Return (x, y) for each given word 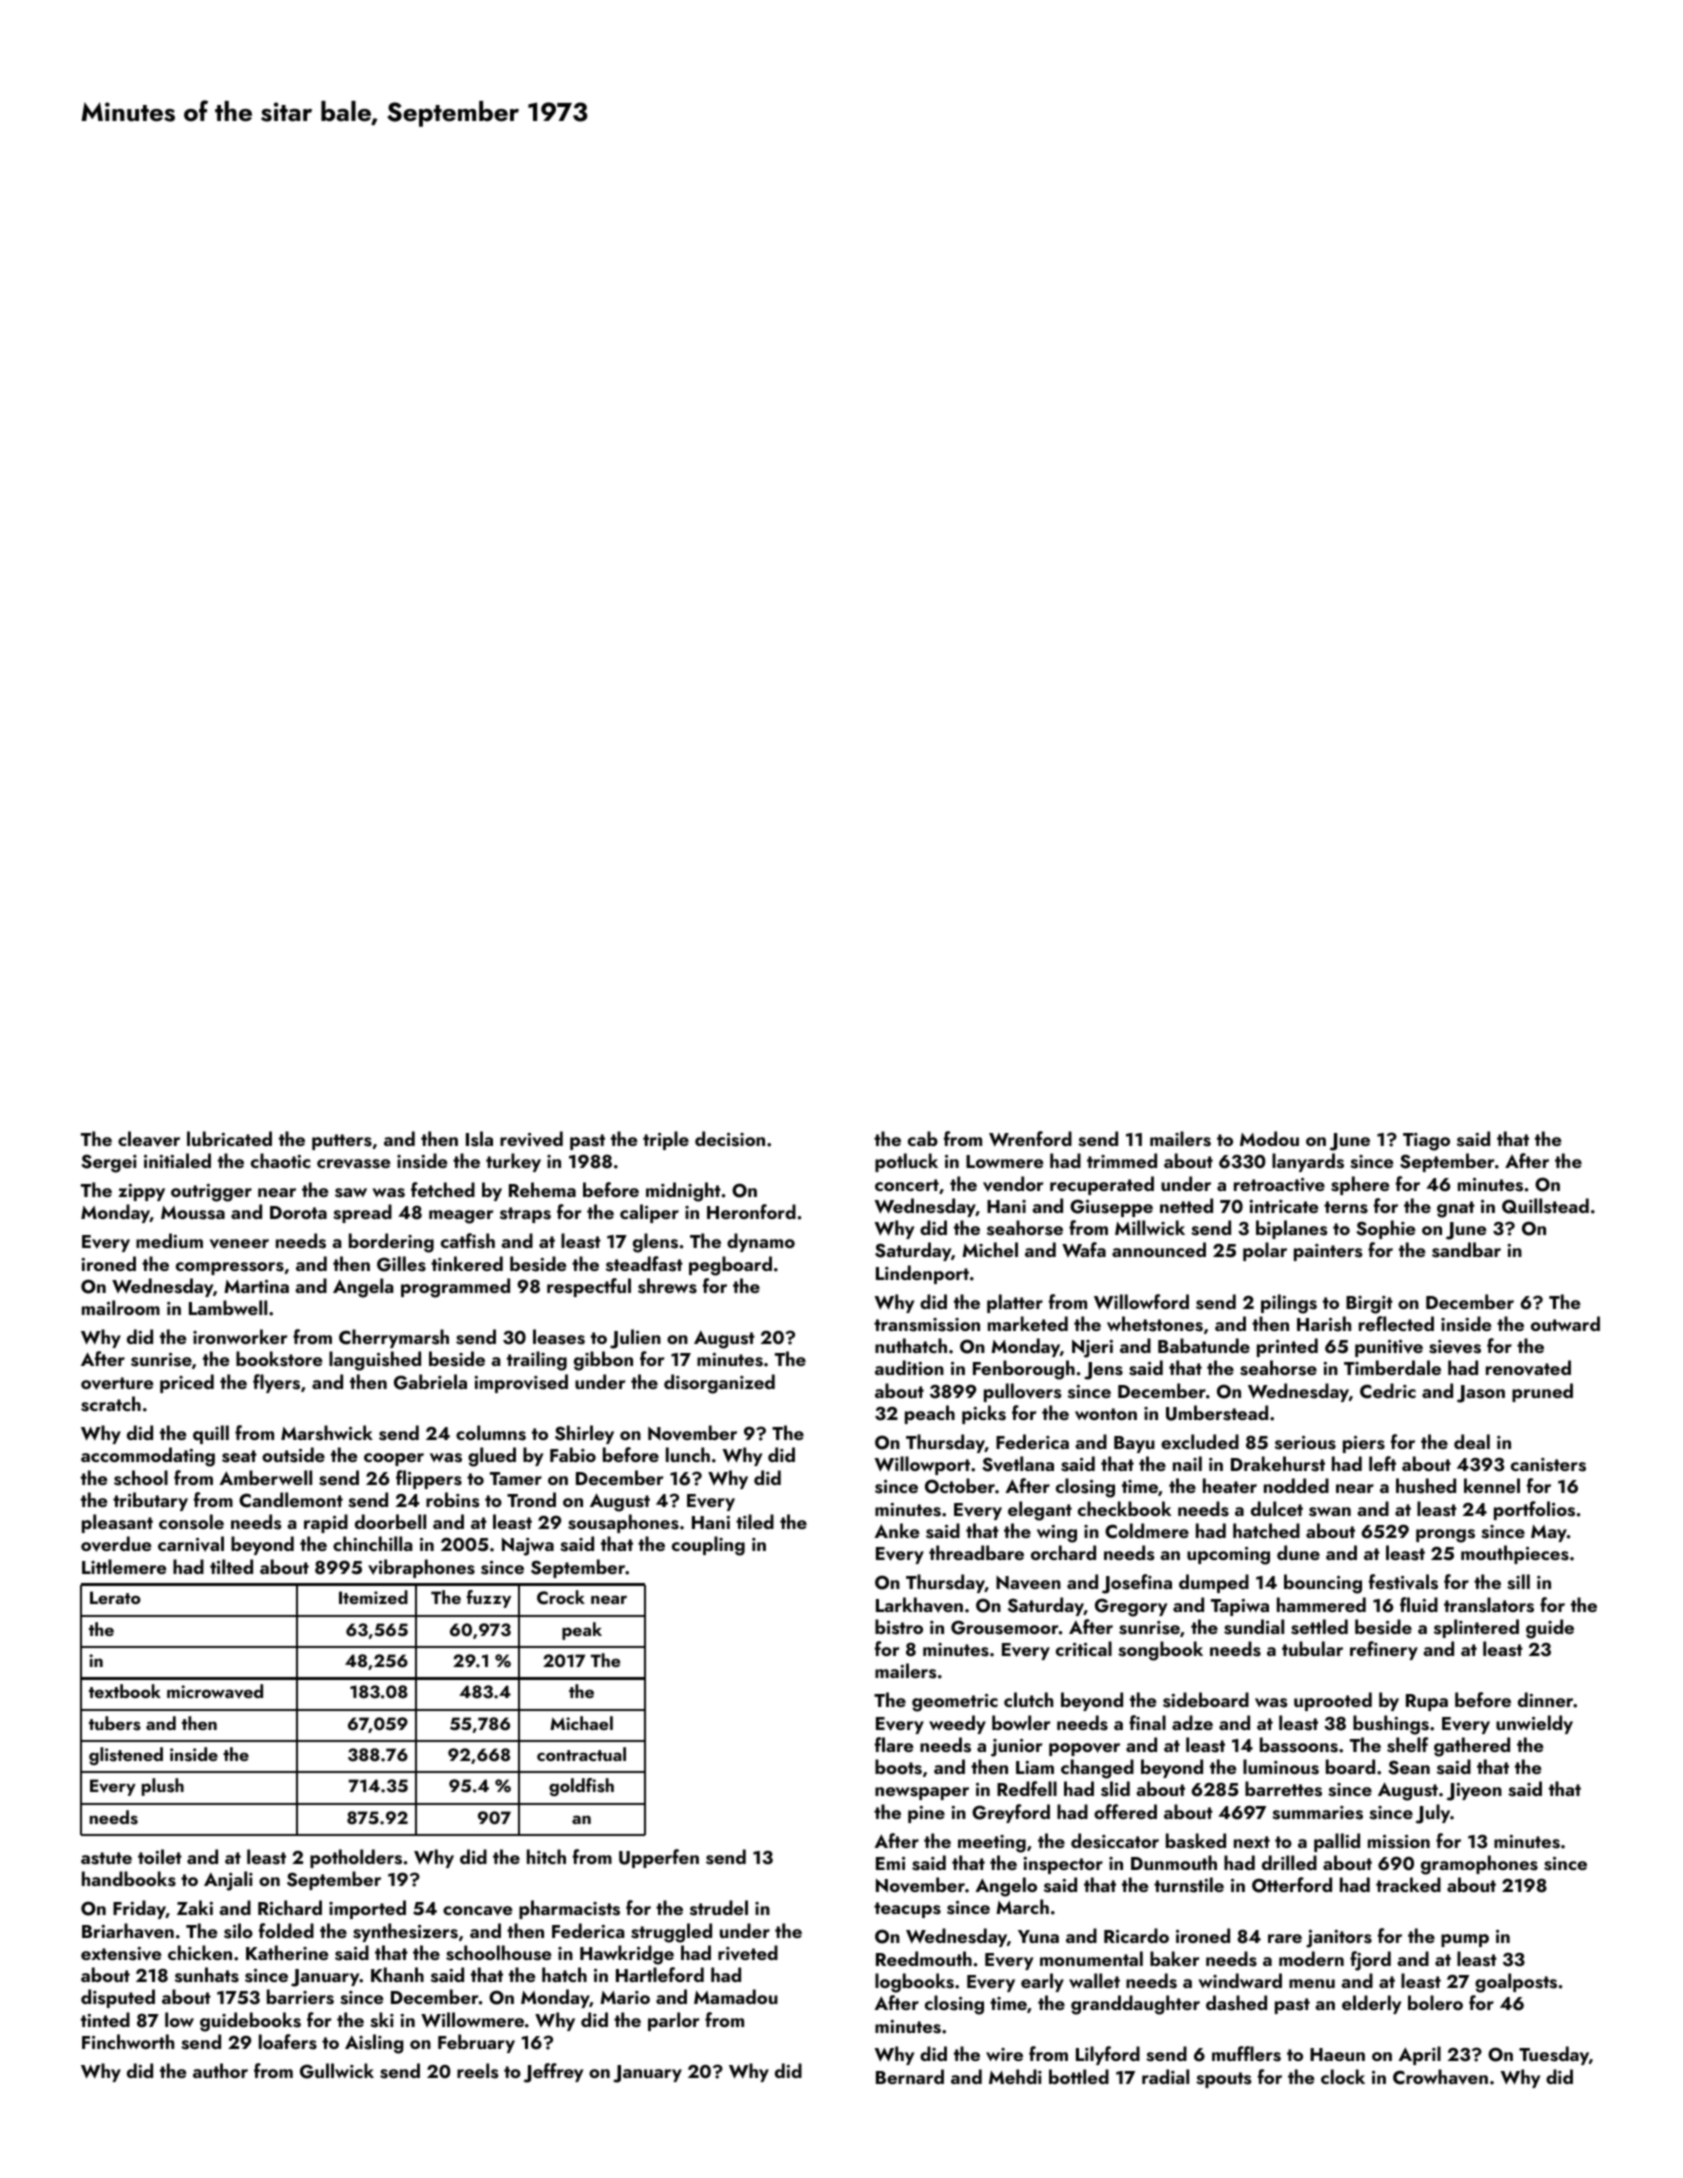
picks (984, 1414)
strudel (719, 1908)
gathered (1472, 1747)
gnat (1456, 1209)
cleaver (149, 1139)
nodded (1296, 1485)
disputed (118, 1998)
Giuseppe (1111, 1208)
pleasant (117, 1523)
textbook (125, 1691)
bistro (899, 1627)
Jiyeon (1474, 1792)
